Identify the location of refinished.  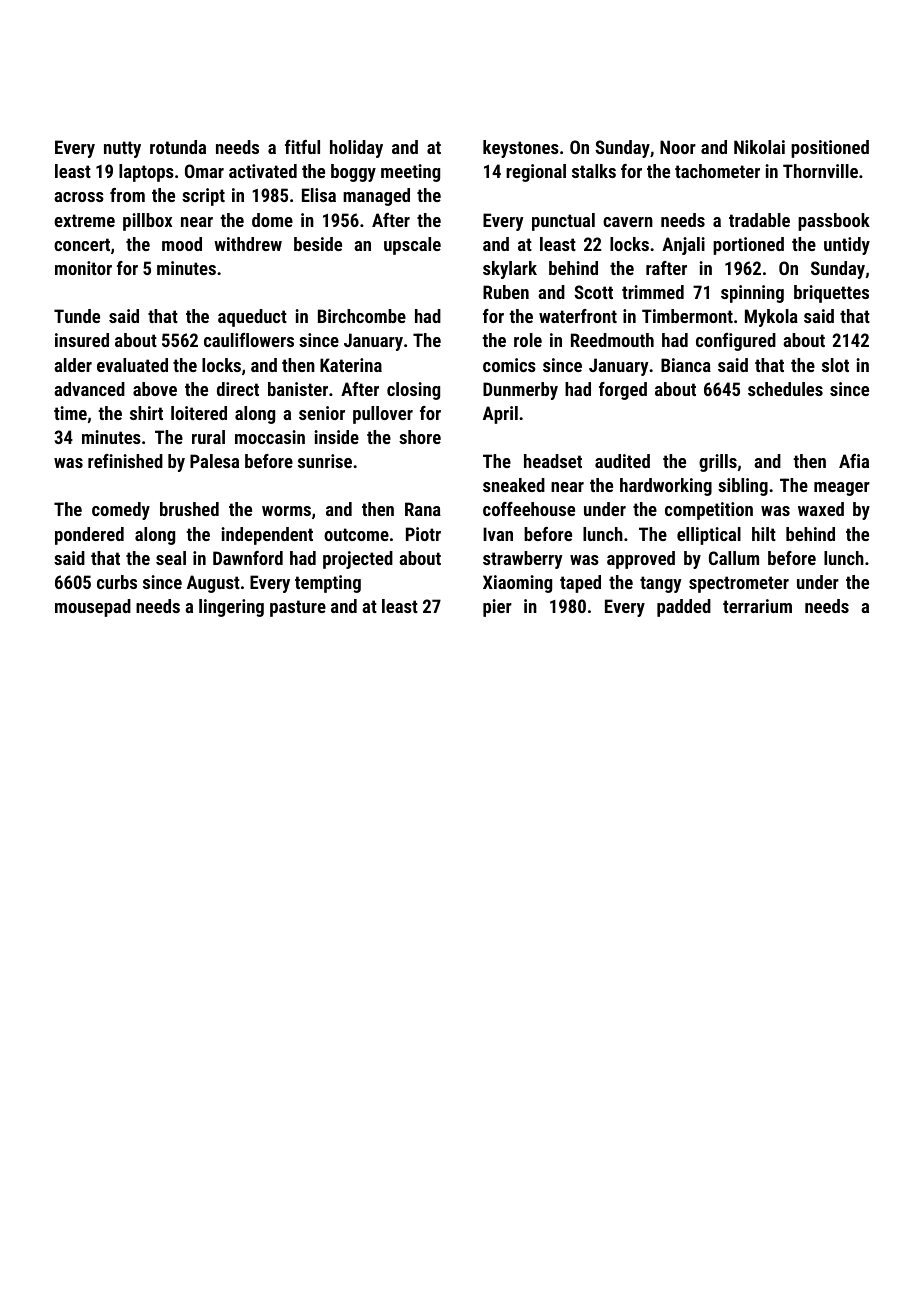
(125, 461).
